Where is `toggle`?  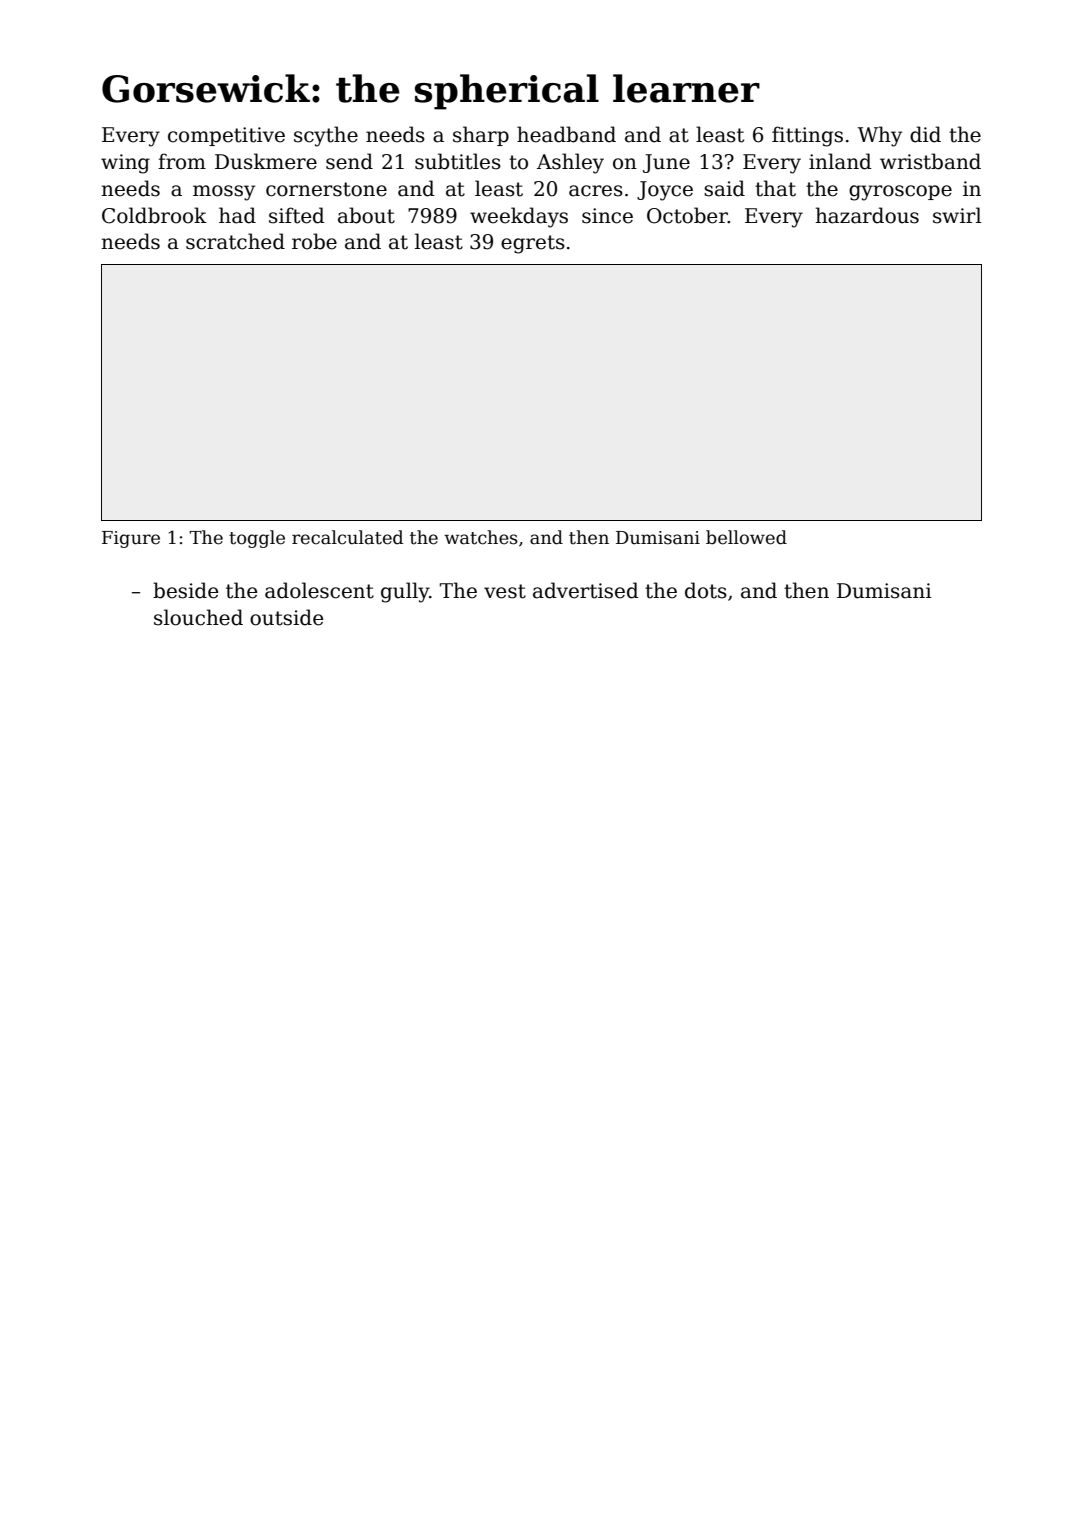
toggle is located at coordinates (257, 539).
